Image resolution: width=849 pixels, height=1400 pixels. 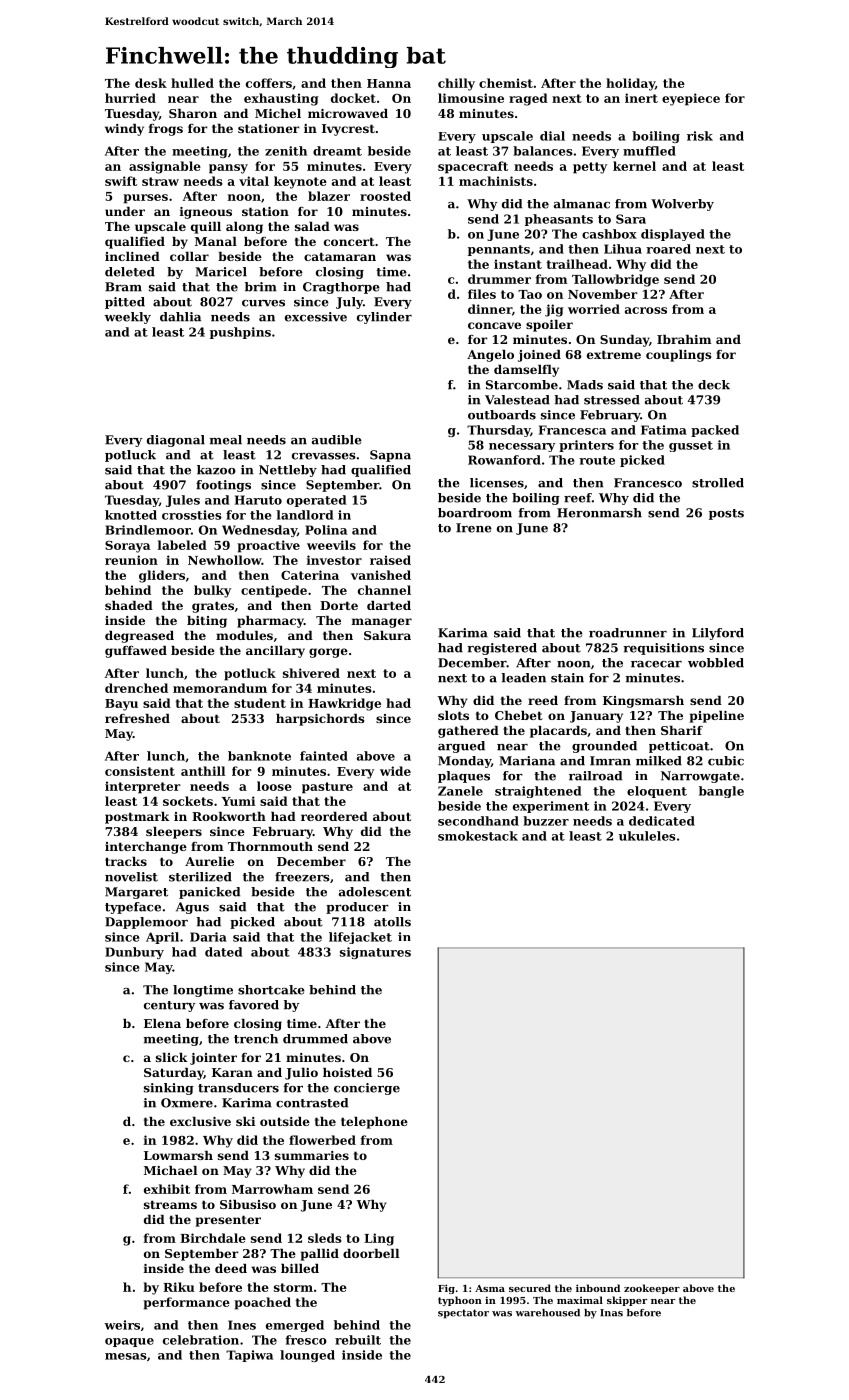 What do you see at coordinates (496, 181) in the screenshot?
I see `machinists` at bounding box center [496, 181].
